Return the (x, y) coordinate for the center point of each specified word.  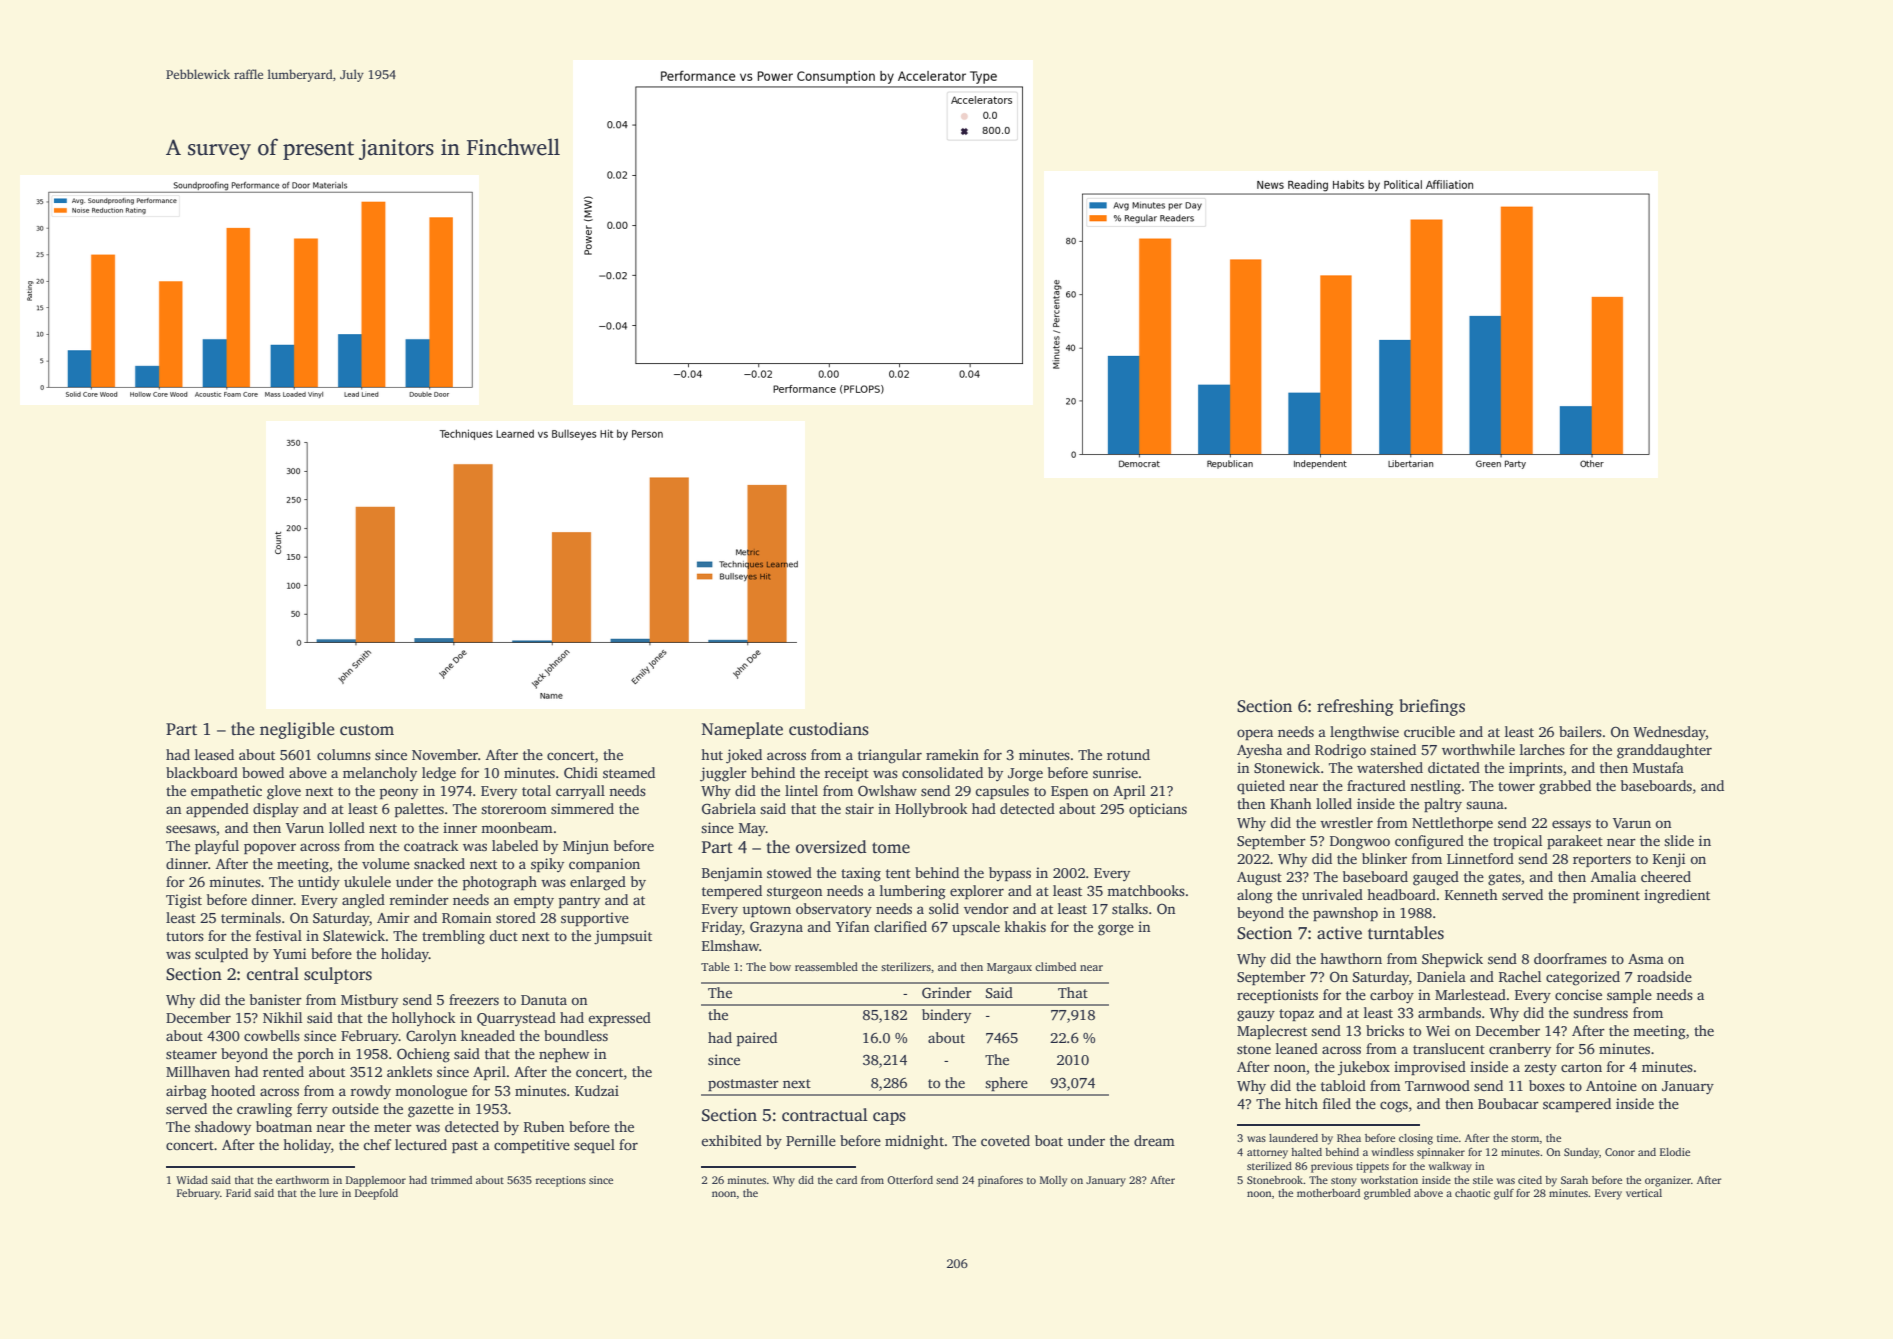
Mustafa (1658, 767)
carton (1581, 1067)
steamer (191, 1054)
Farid (238, 1193)
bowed (263, 772)
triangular (890, 756)
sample (1629, 996)
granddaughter (1664, 751)
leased (214, 754)
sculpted (221, 955)
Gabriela (729, 808)
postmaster (743, 1085)
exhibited (731, 1140)
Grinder (947, 992)
